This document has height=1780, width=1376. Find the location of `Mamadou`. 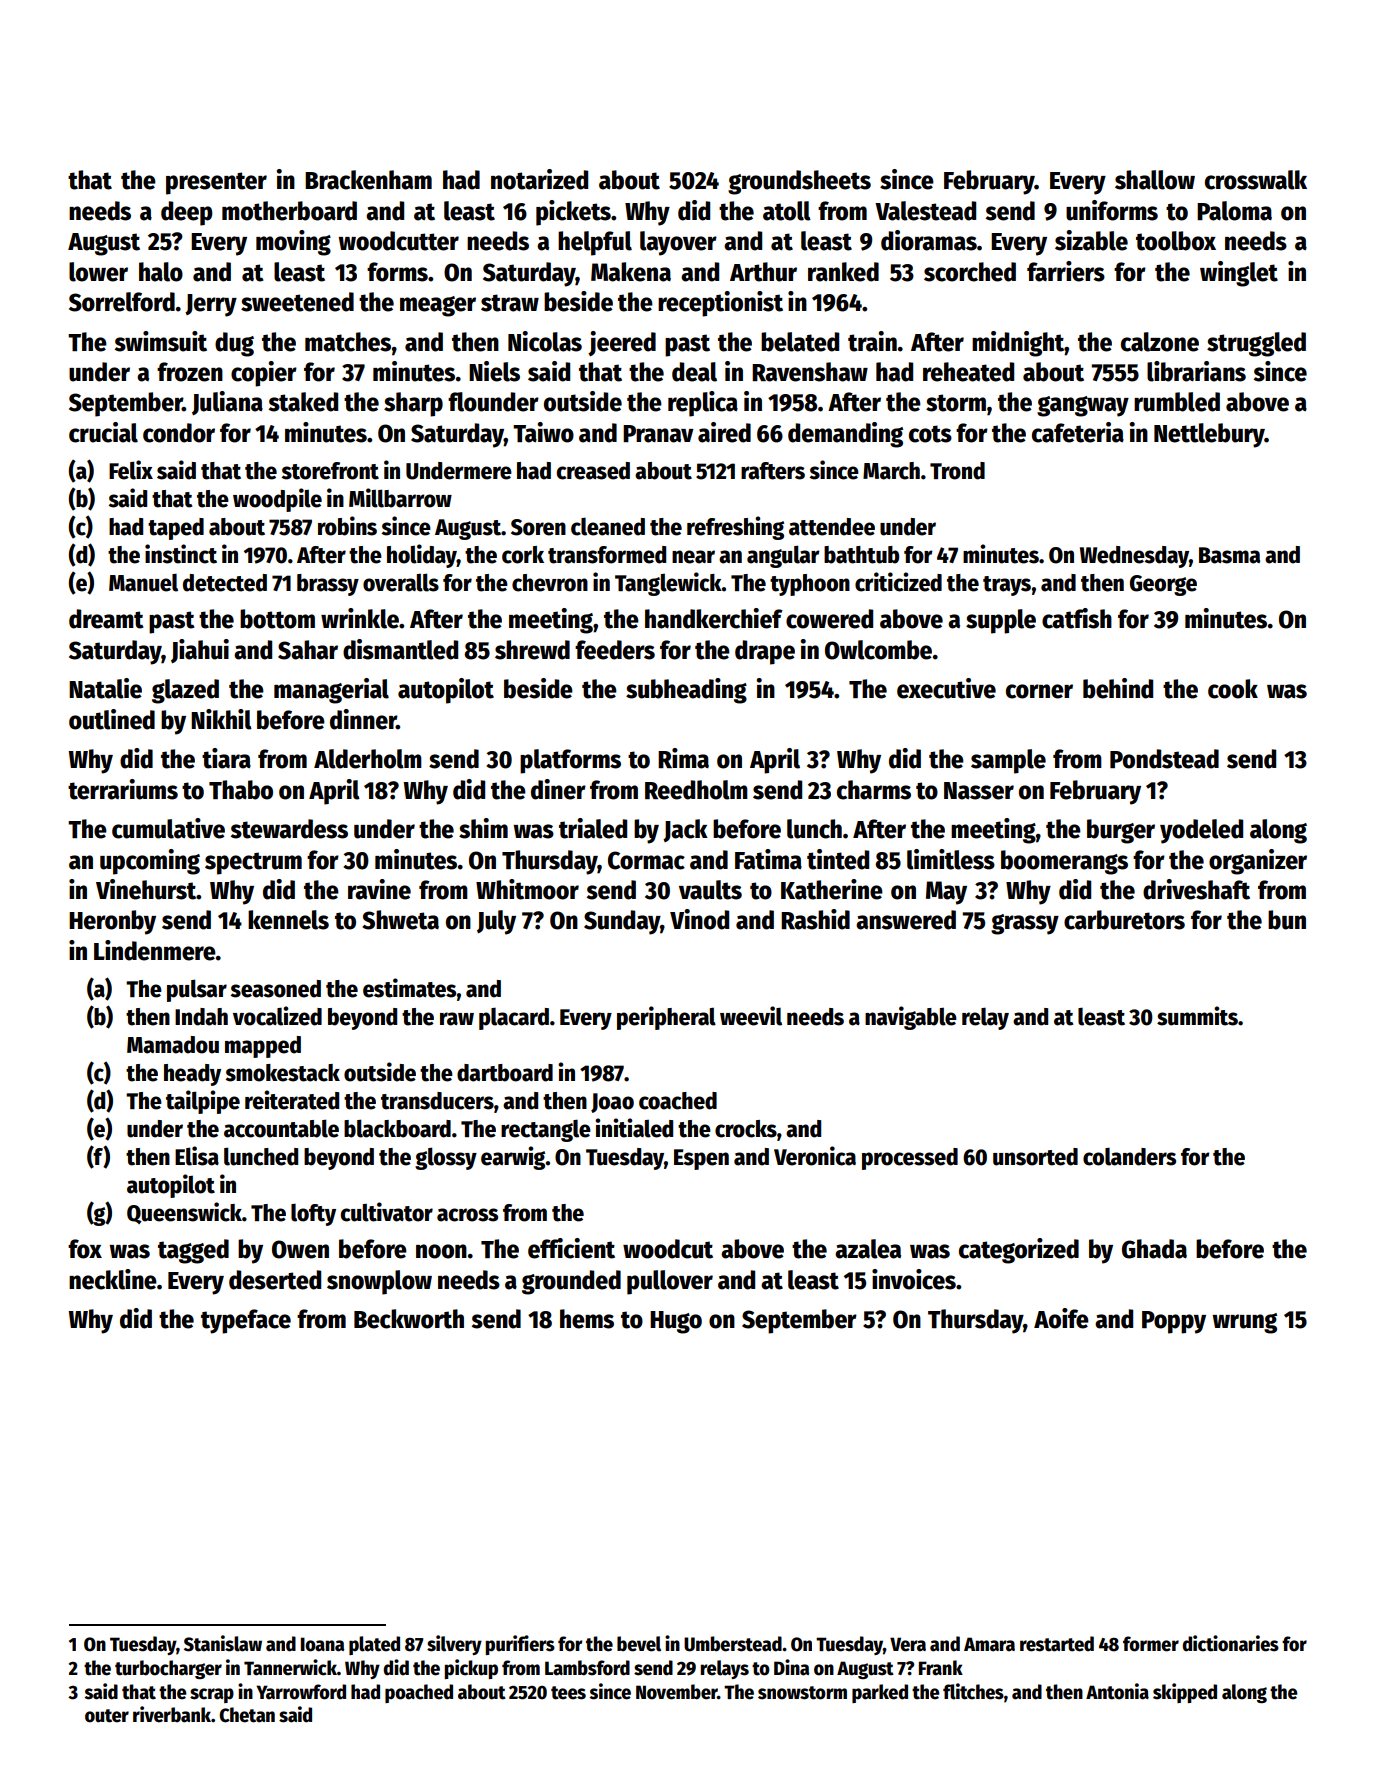

Mamadou is located at coordinates (173, 1045).
